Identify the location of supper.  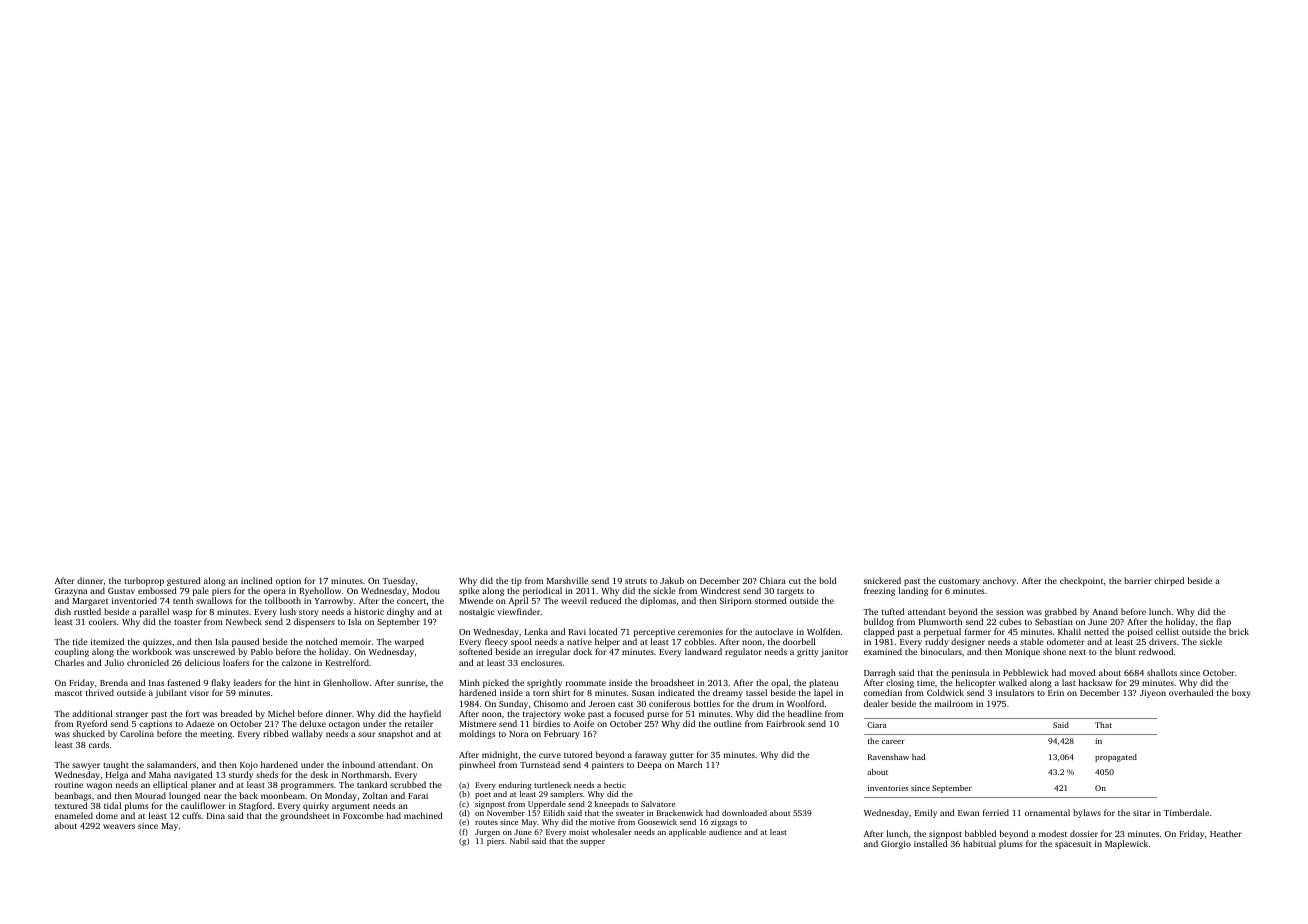
(592, 843).
